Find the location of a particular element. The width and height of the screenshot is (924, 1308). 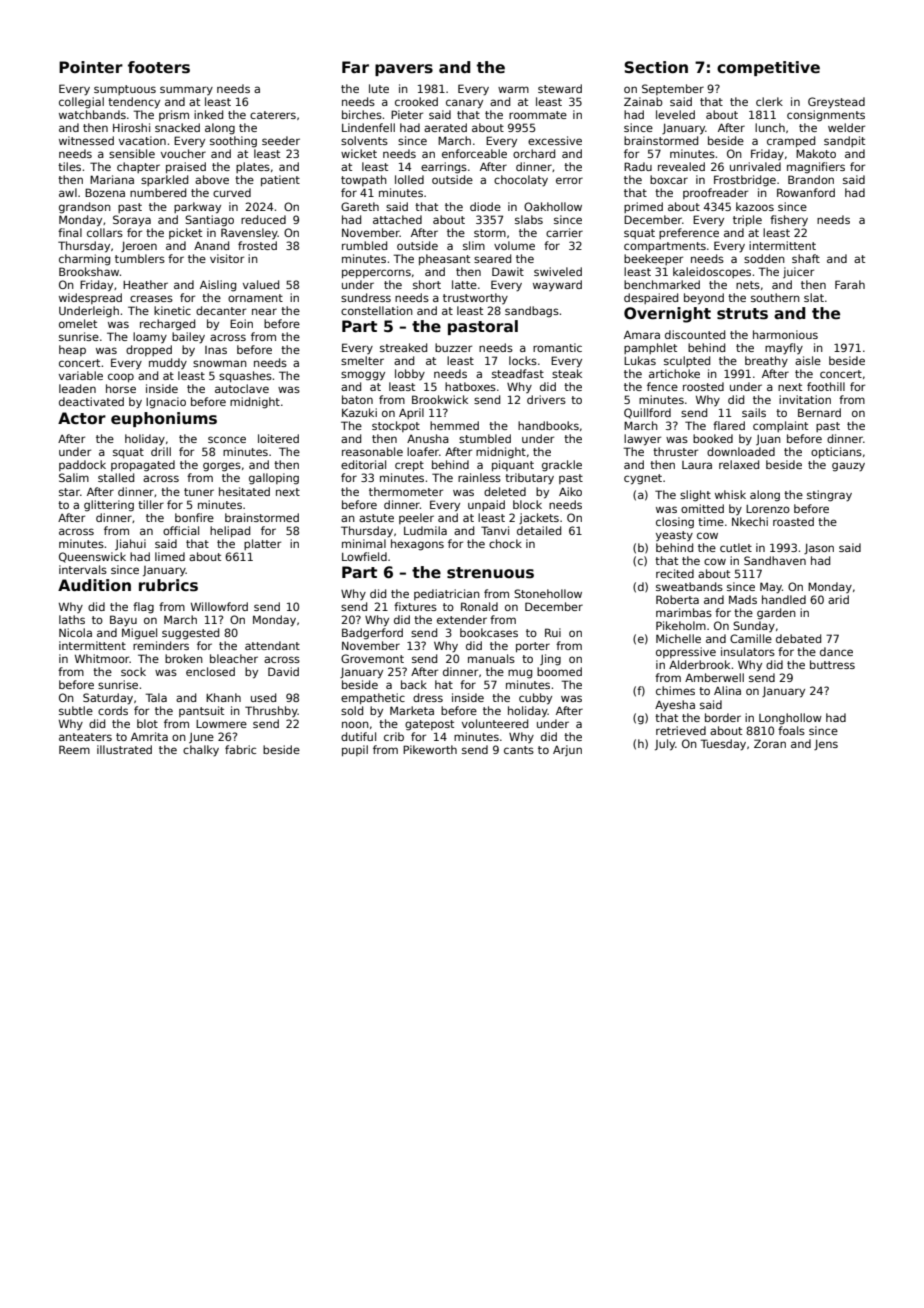

recited is located at coordinates (675, 573).
